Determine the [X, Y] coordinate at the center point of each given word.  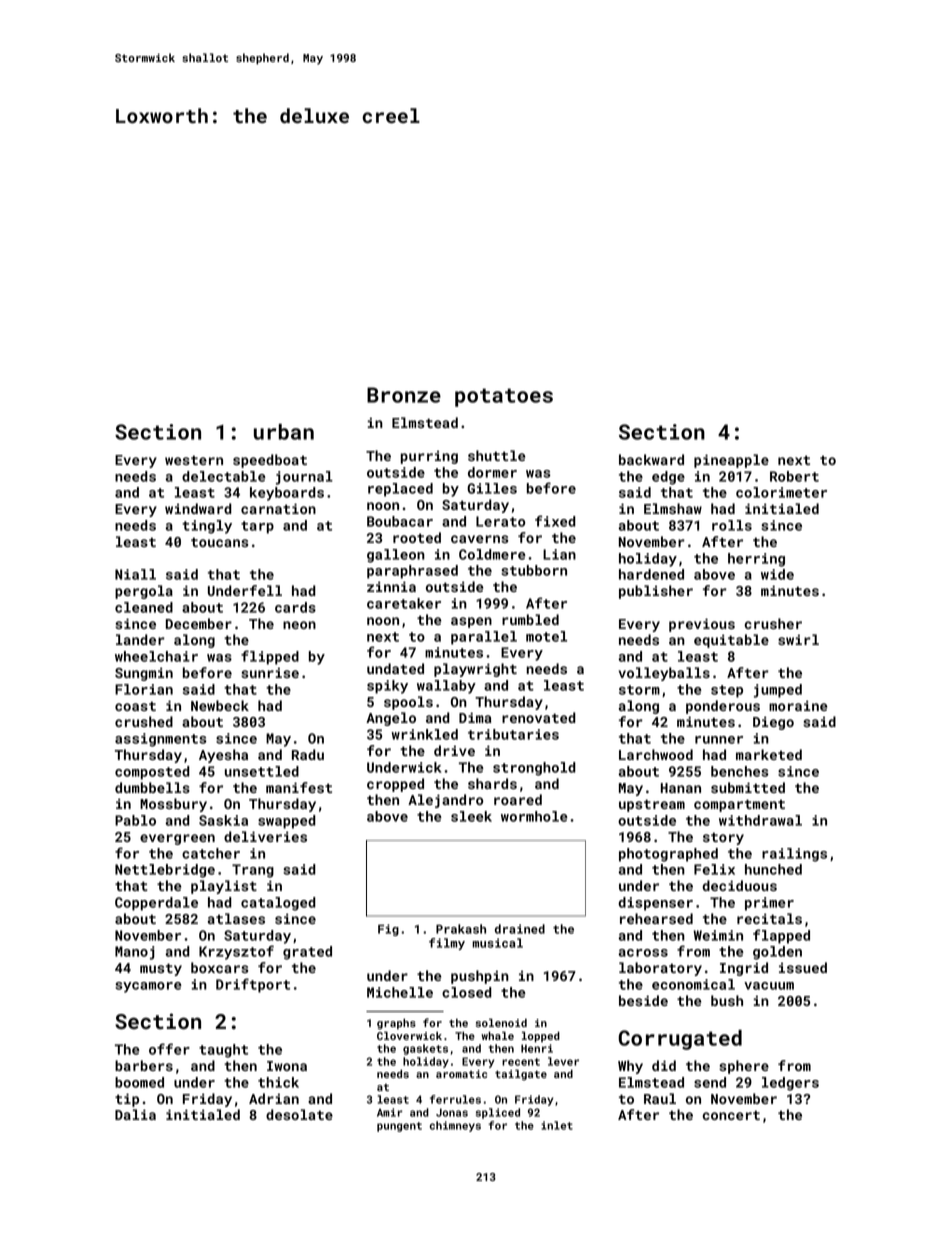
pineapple [731, 461]
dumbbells [152, 787]
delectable [224, 476]
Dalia [135, 1114]
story [723, 838]
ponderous [723, 707]
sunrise [270, 673]
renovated [539, 717]
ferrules [455, 1099]
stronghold [534, 769]
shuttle [496, 455]
